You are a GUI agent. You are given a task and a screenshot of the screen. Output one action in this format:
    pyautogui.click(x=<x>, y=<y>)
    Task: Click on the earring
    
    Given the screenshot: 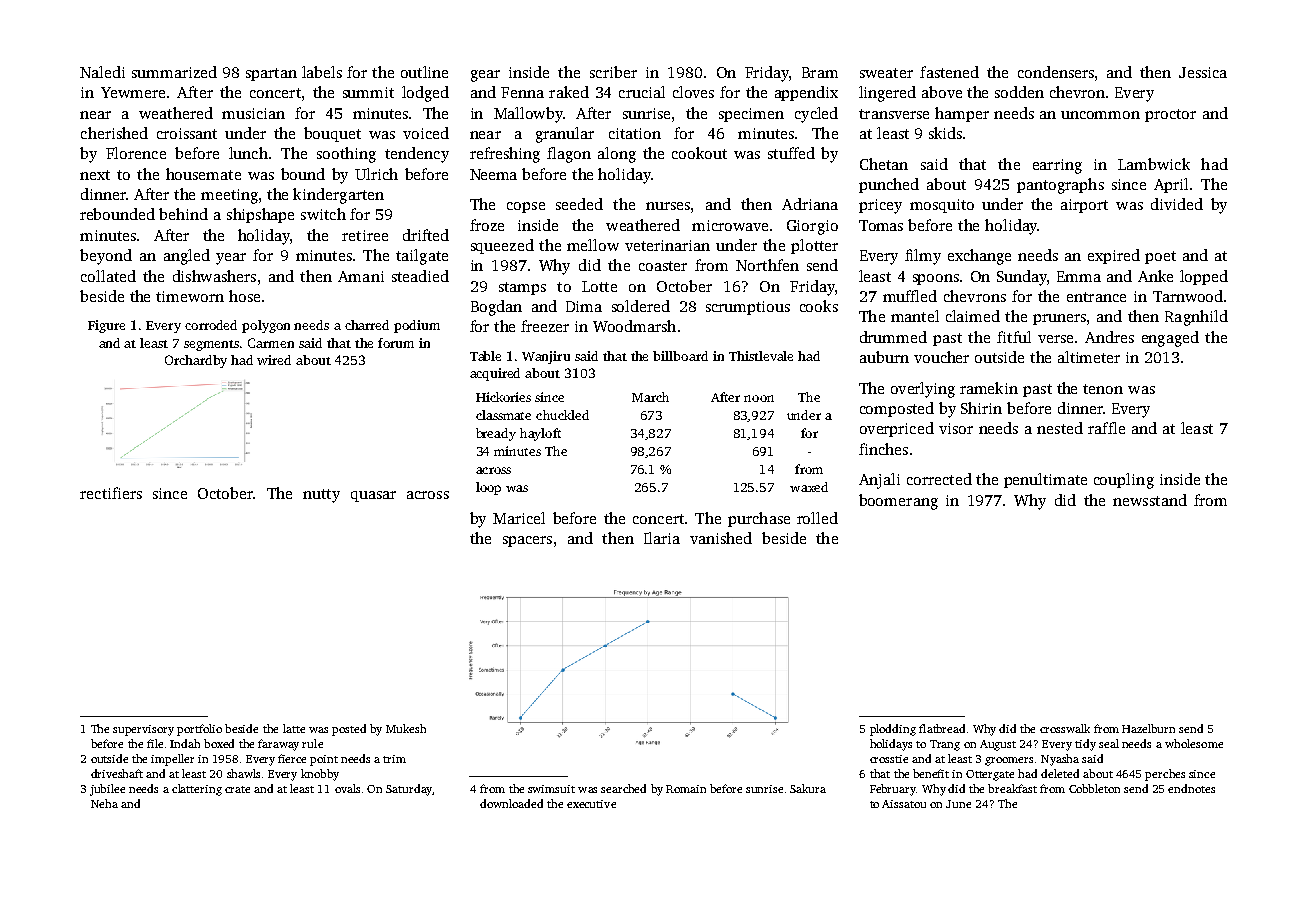 What is the action you would take?
    pyautogui.click(x=1057, y=166)
